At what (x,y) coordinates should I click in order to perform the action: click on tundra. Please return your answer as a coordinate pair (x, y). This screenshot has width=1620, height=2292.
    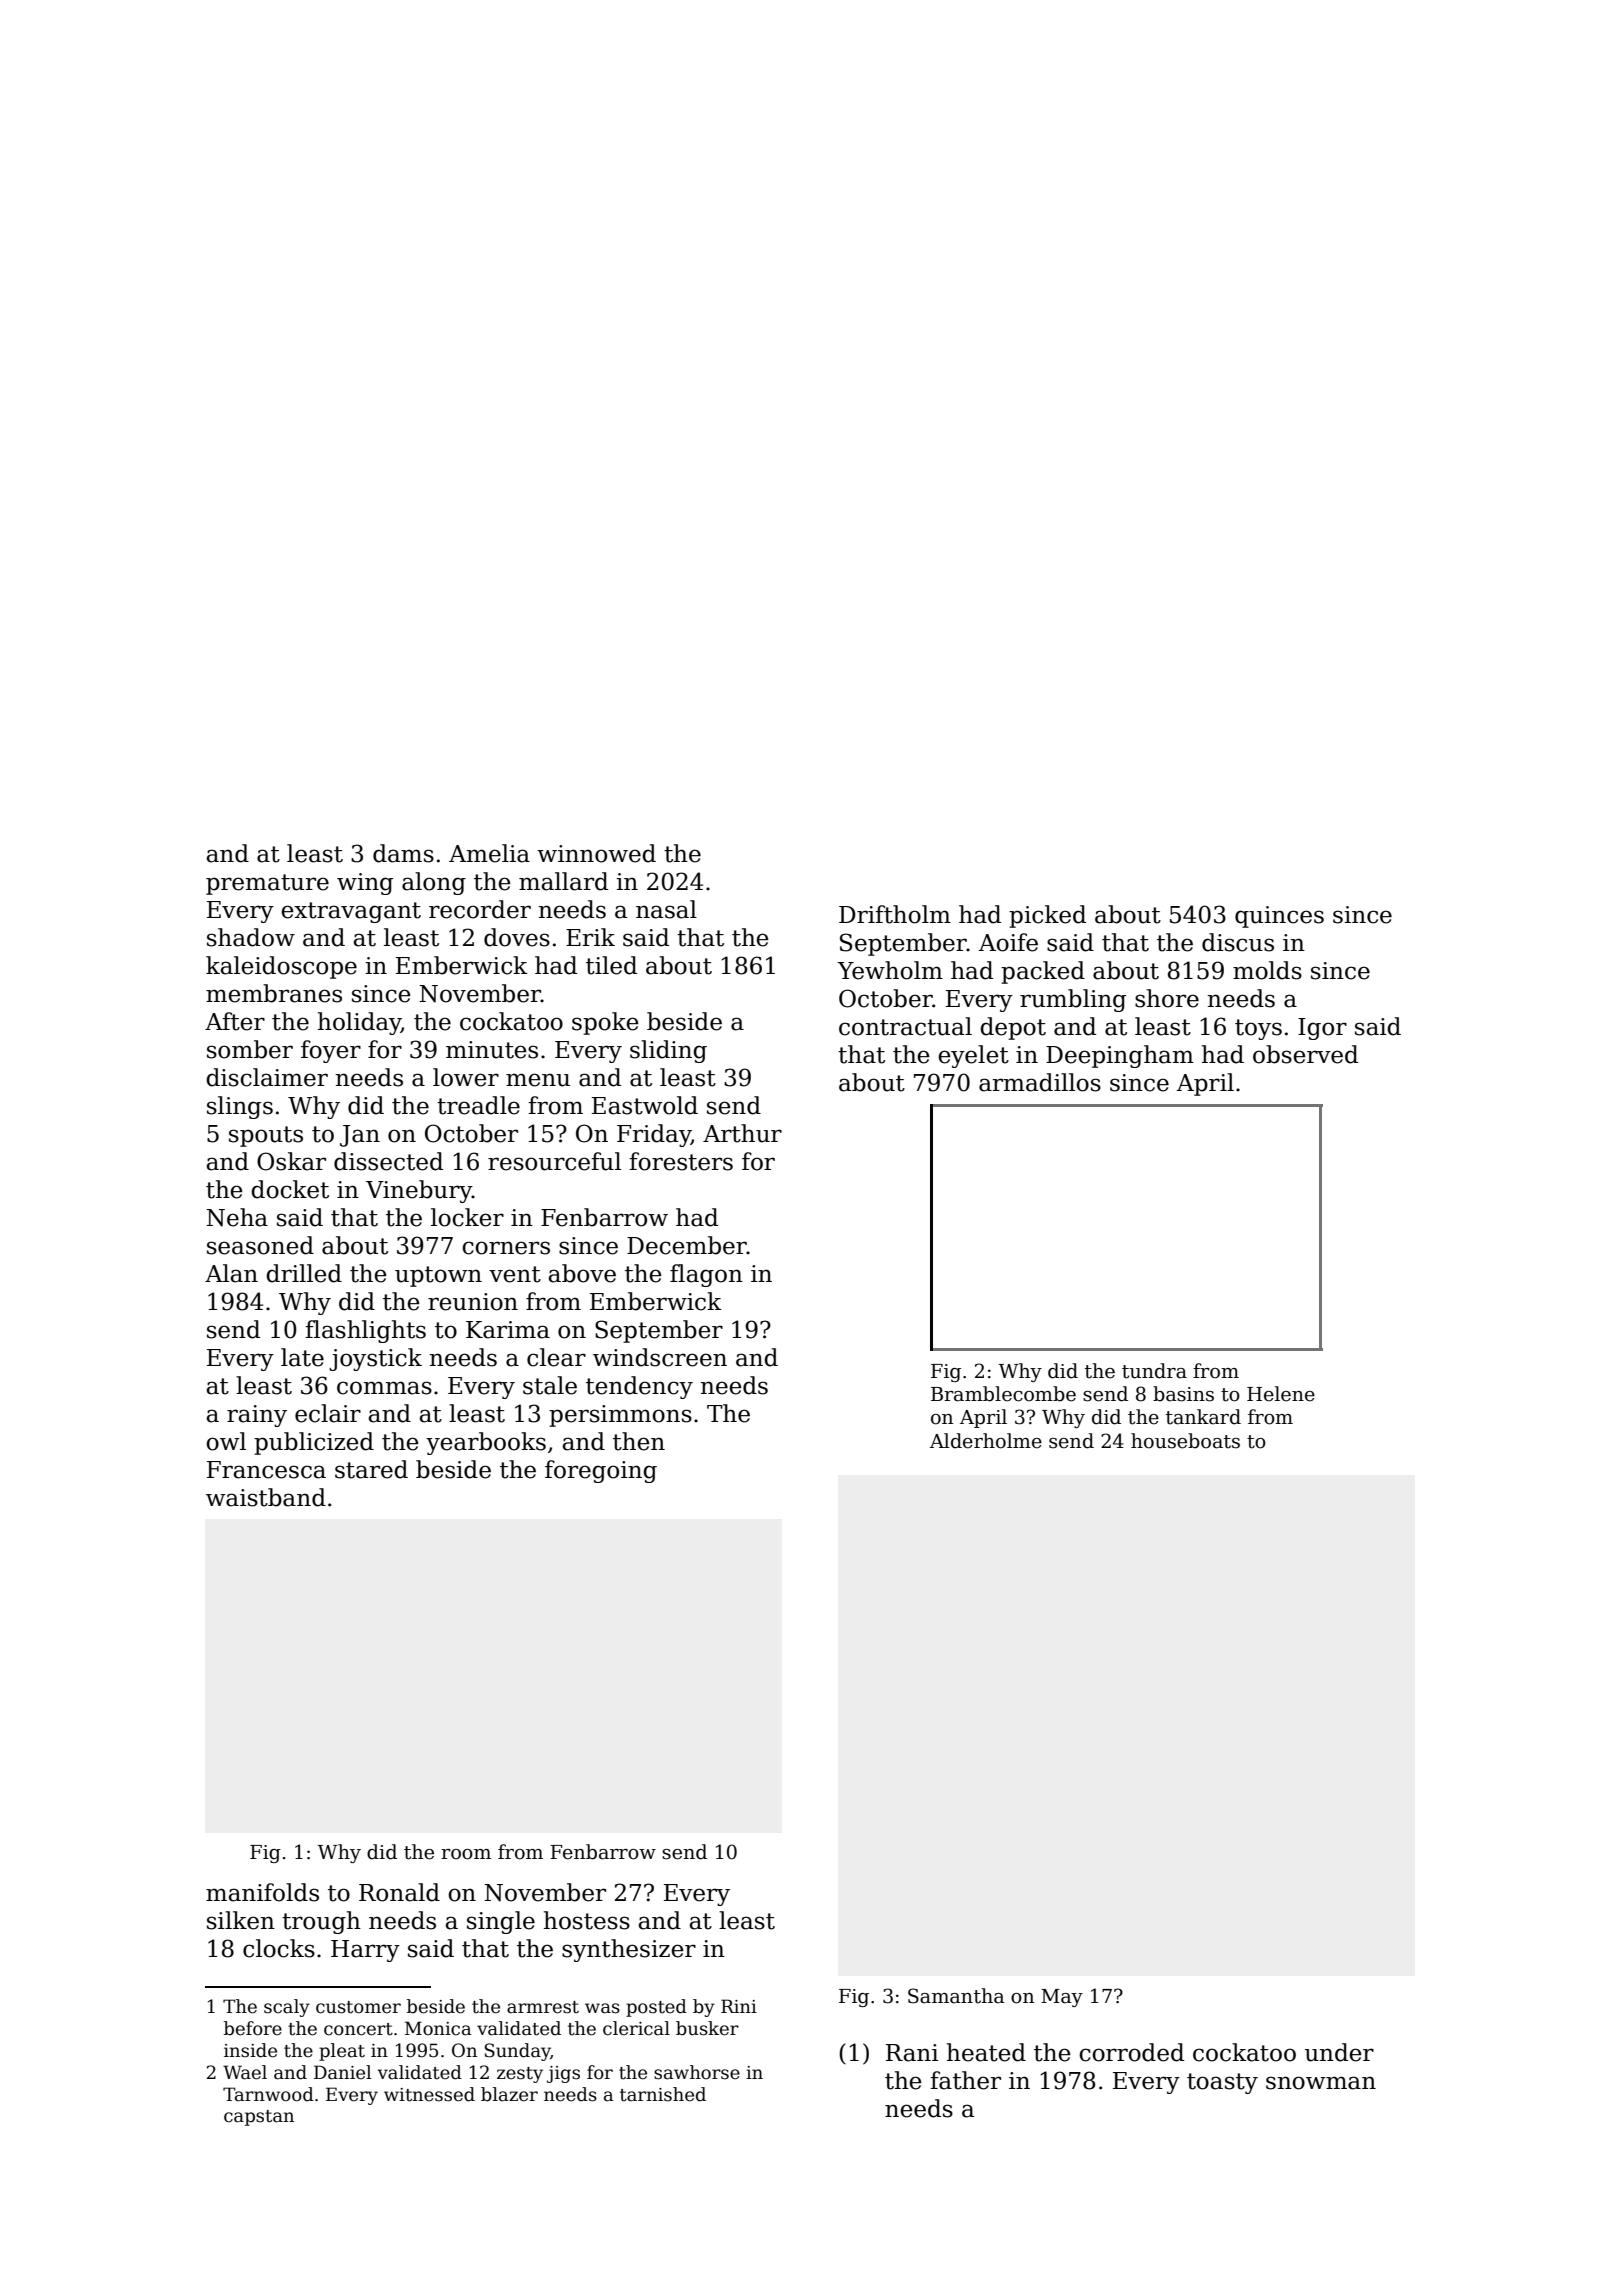
    Looking at the image, I should click on (1154, 1371).
